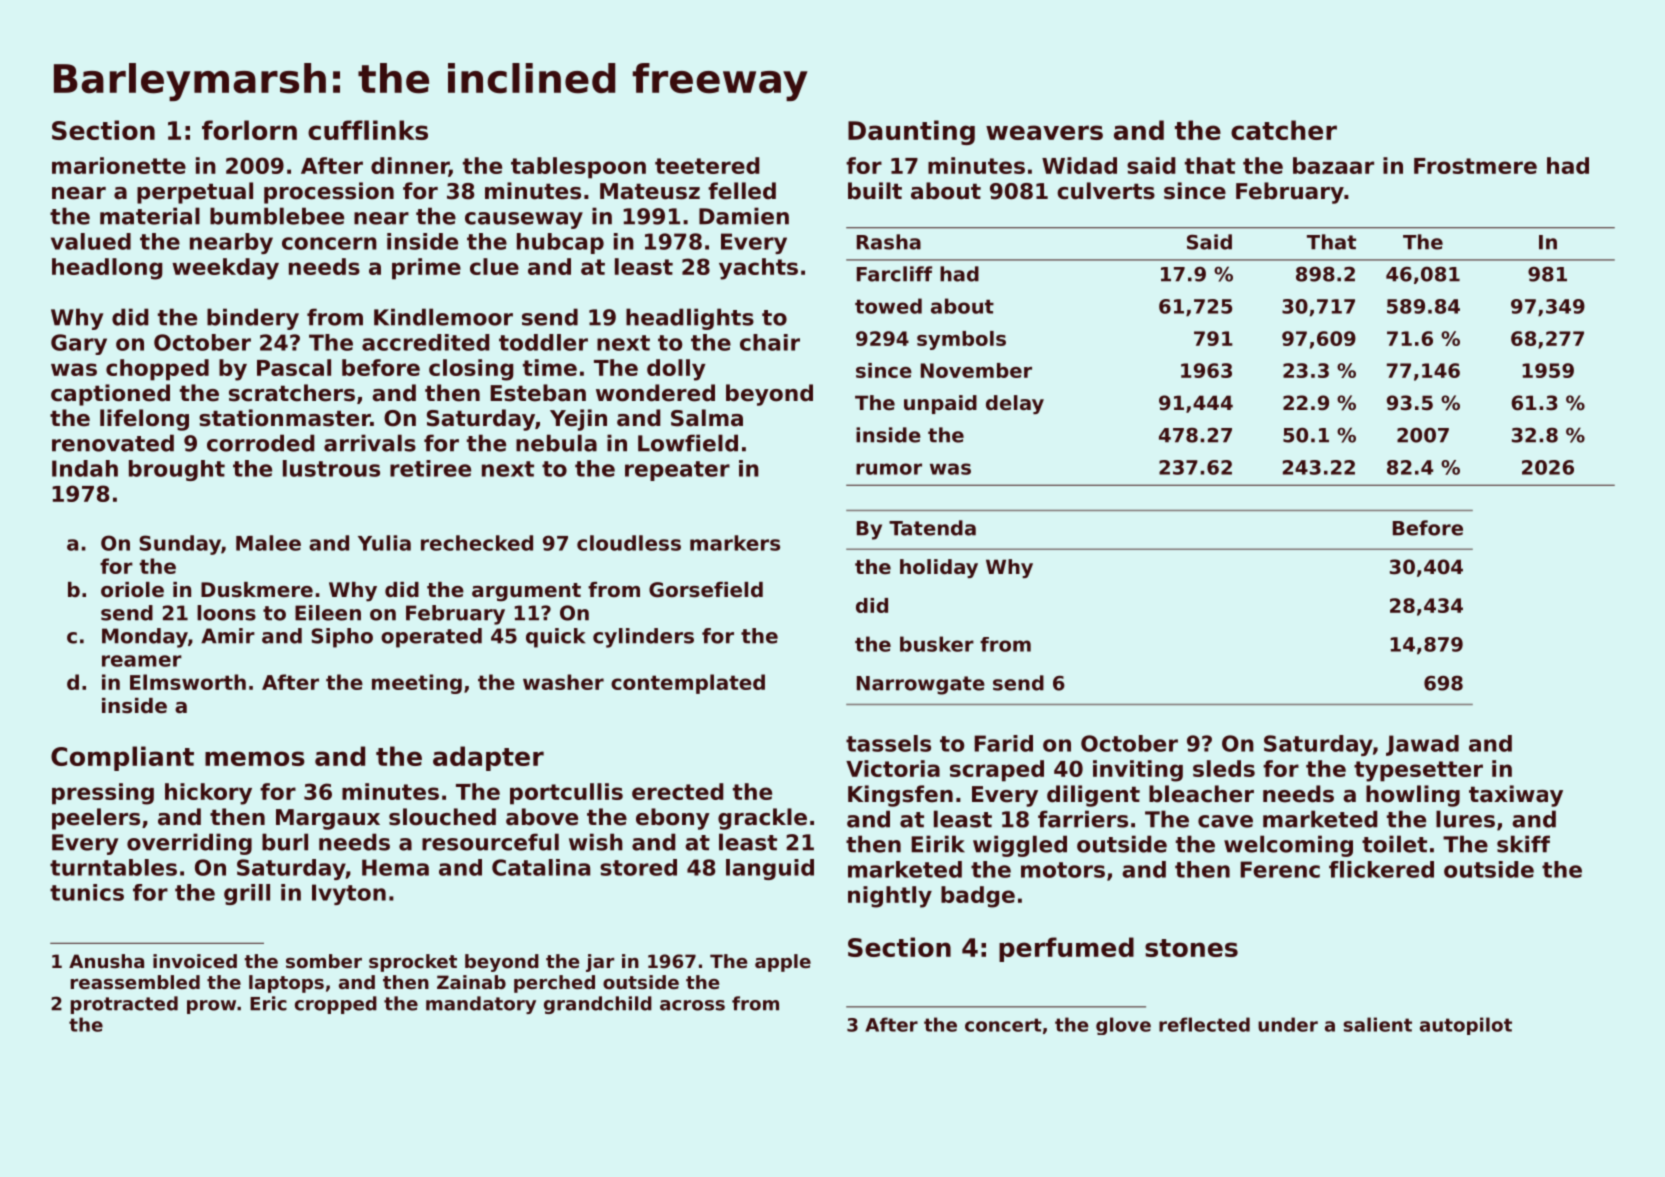 The image size is (1665, 1177). Describe the element at coordinates (911, 132) in the document. I see `Daunting` at that location.
